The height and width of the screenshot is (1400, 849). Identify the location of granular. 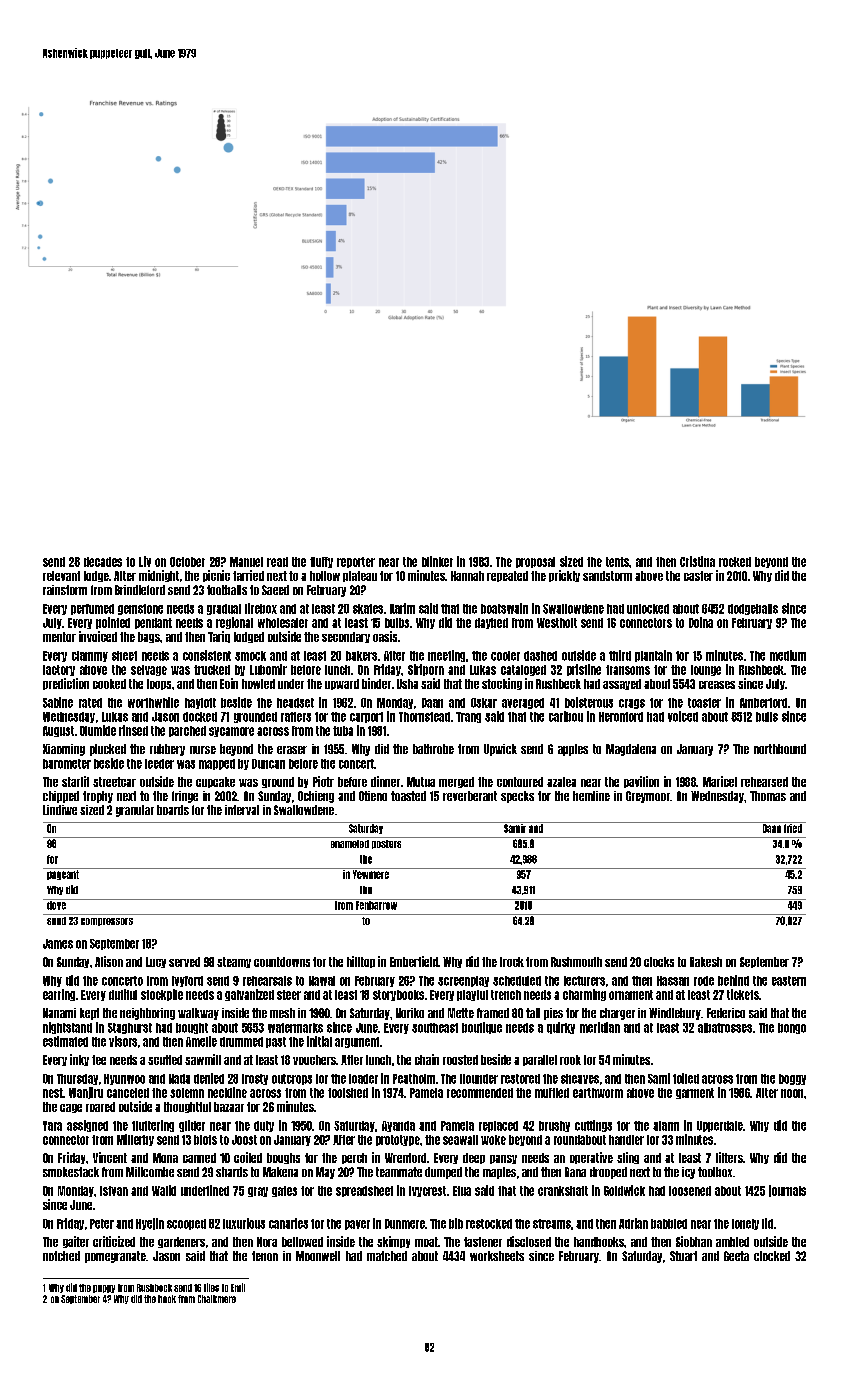
(135, 811).
